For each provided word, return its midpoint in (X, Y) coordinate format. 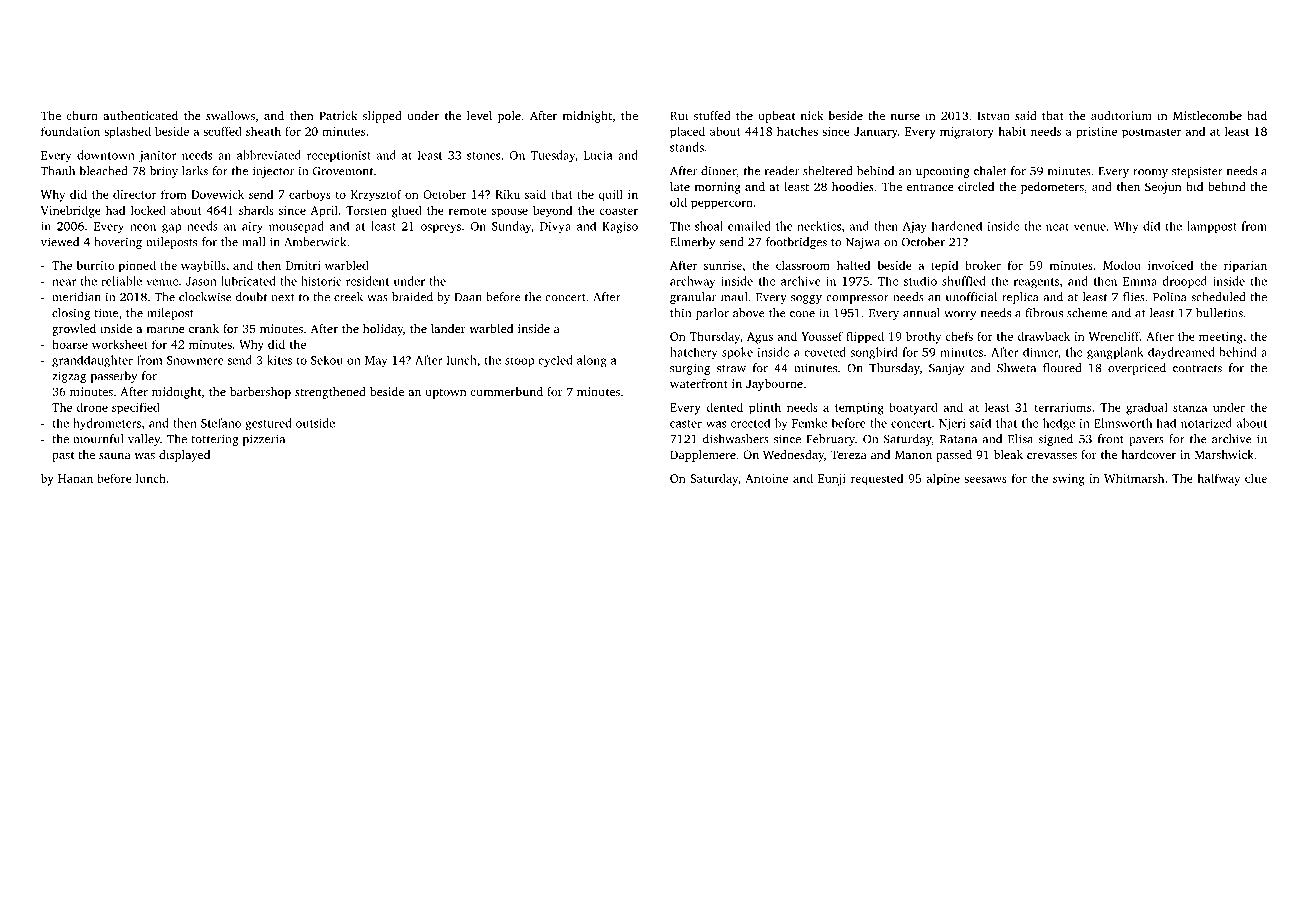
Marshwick (1224, 454)
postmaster (1151, 133)
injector (273, 172)
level (479, 115)
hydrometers (107, 424)
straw (731, 369)
